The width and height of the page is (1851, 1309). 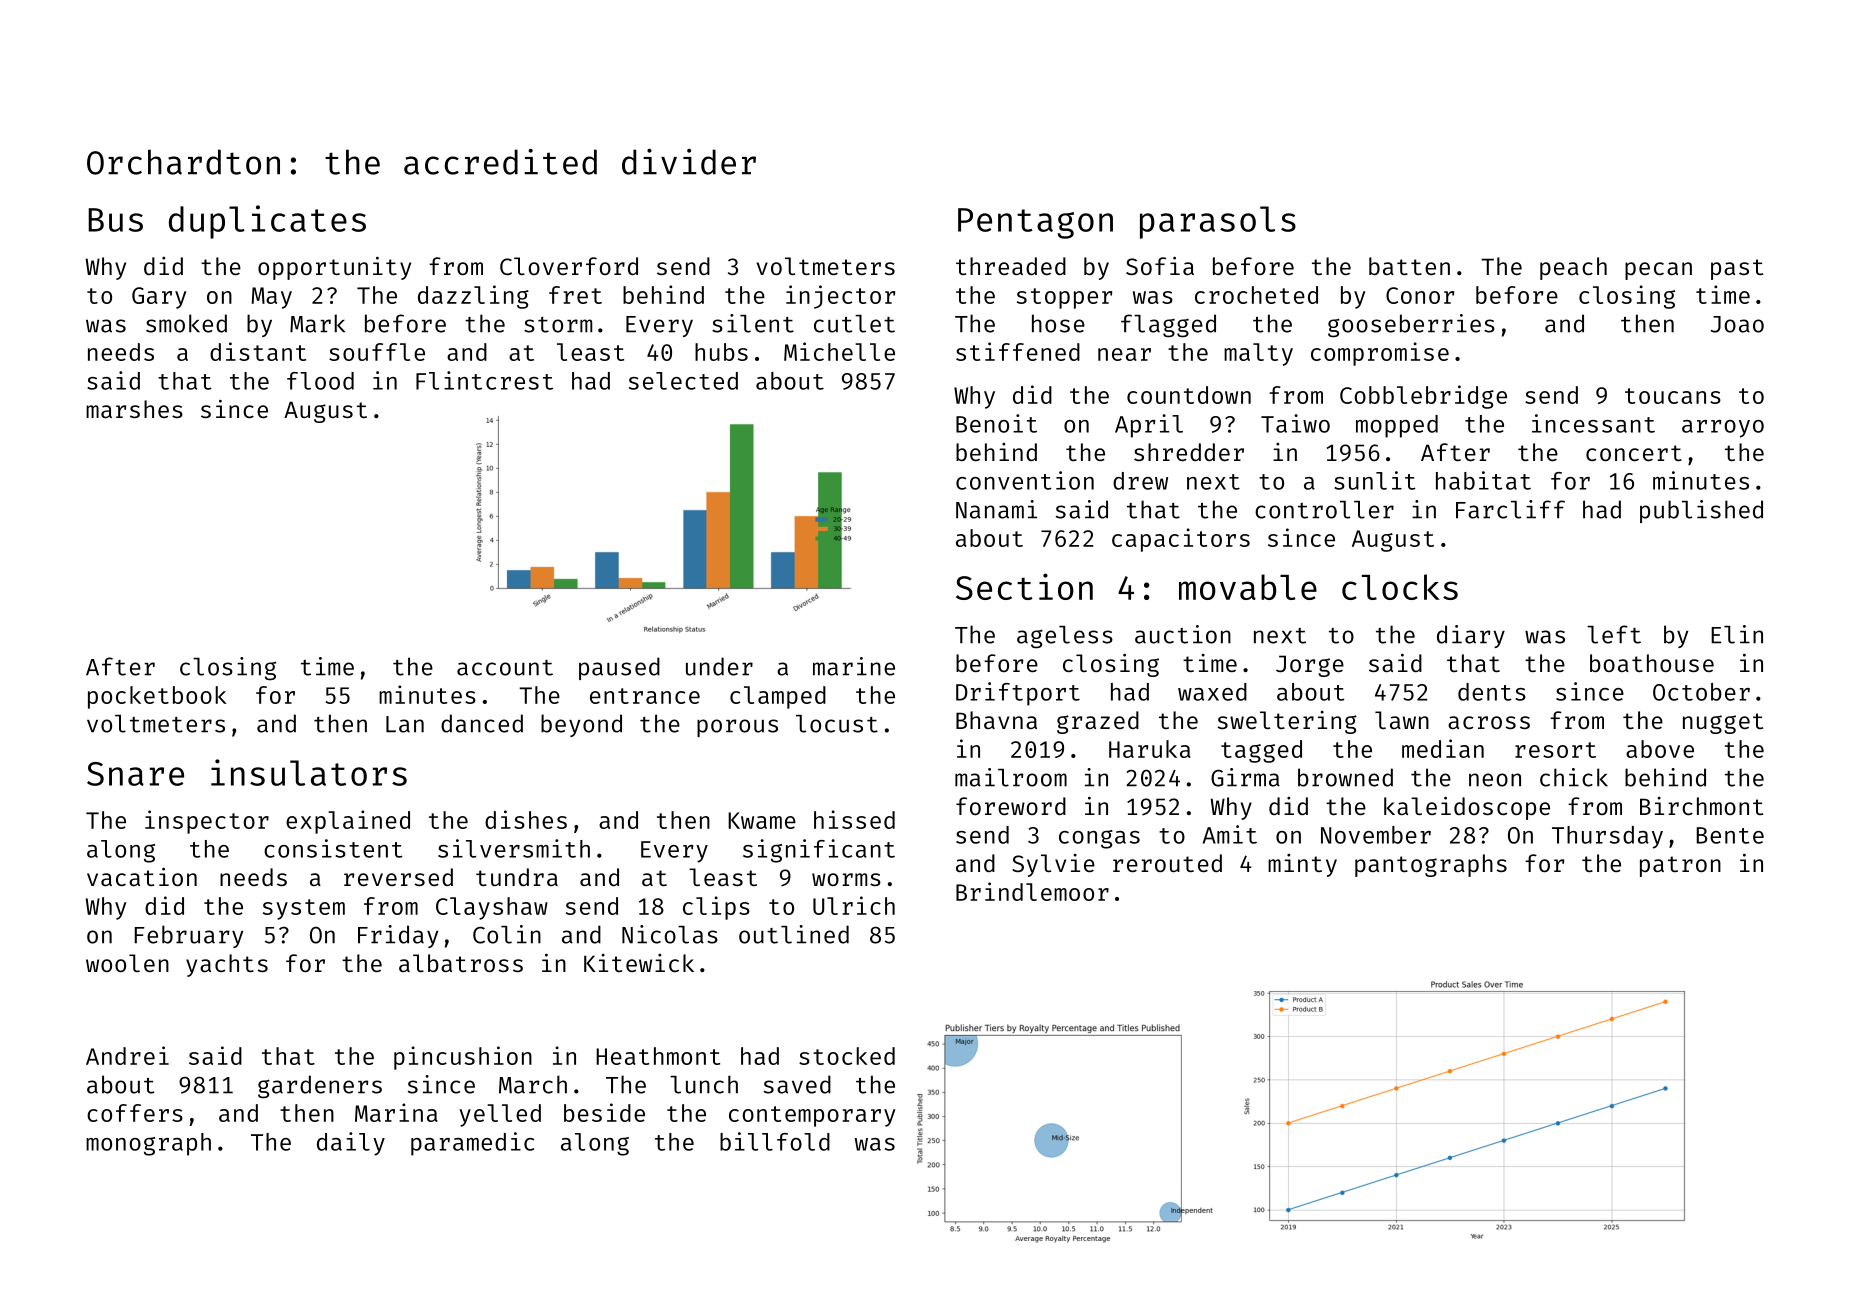 What do you see at coordinates (1420, 295) in the page?
I see `Conor` at bounding box center [1420, 295].
